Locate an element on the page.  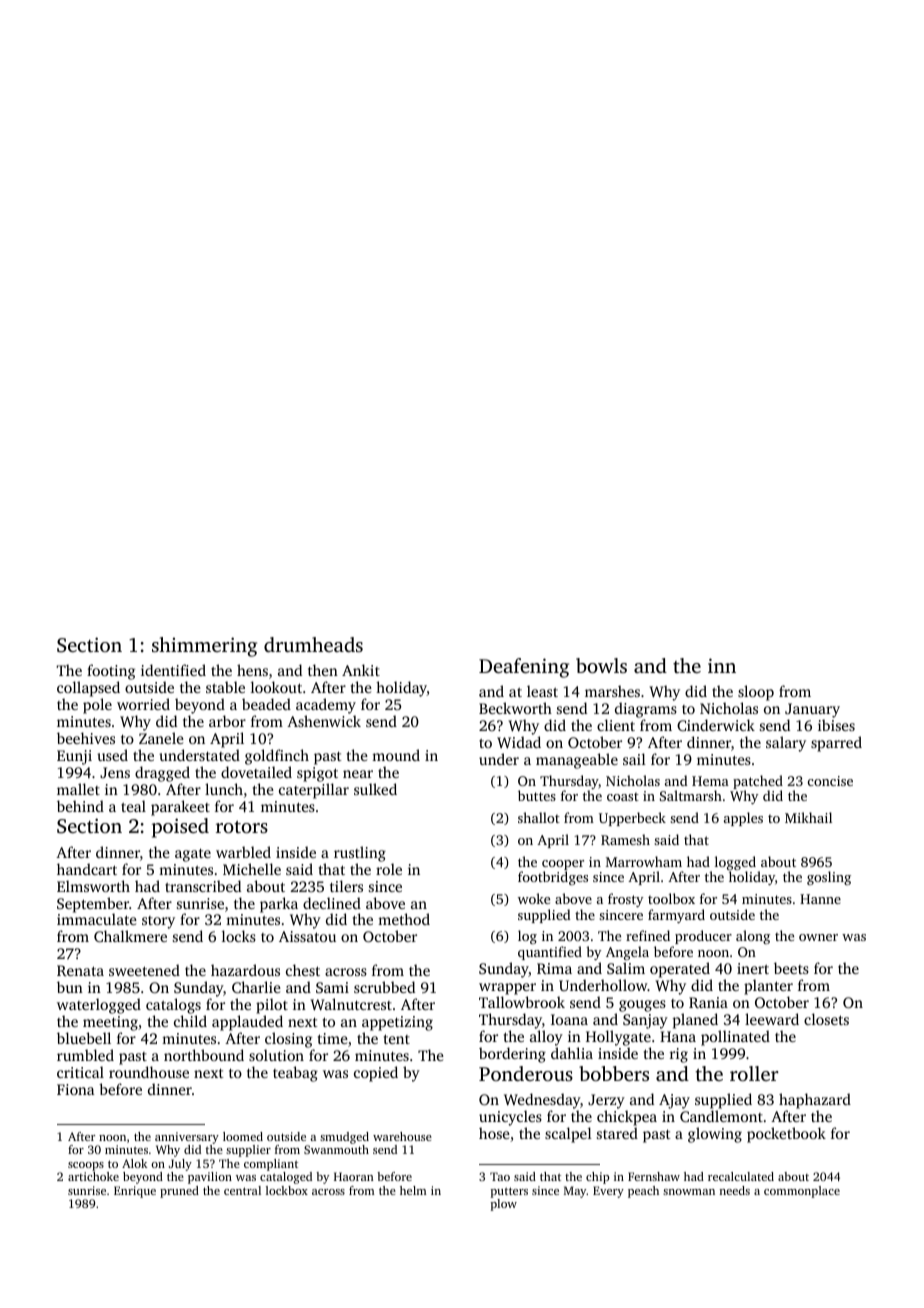
Tallowbrook is located at coordinates (522, 1002).
